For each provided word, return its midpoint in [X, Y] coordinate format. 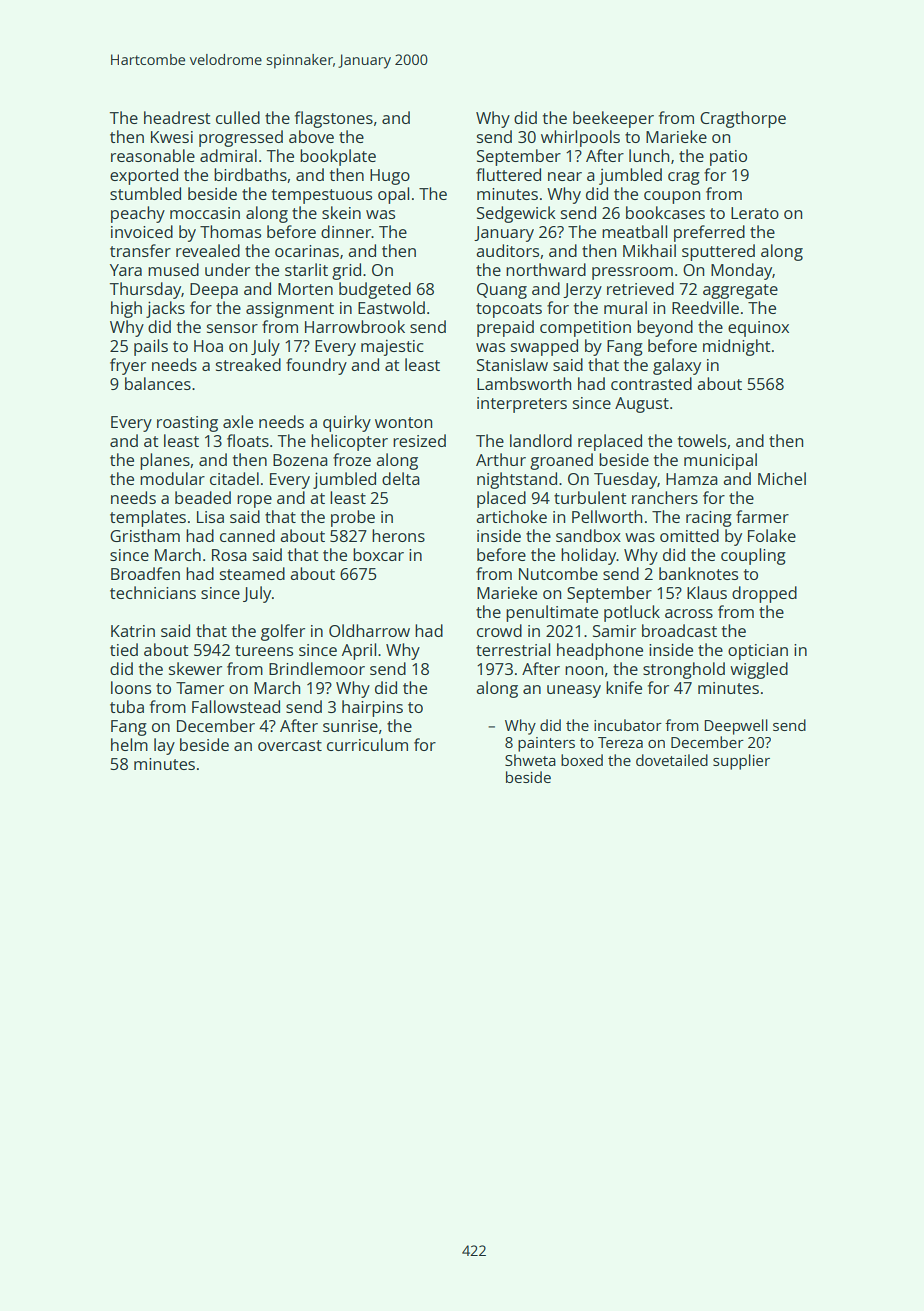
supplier [741, 762]
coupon [672, 197]
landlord [541, 440]
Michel [782, 478]
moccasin [205, 213]
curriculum [367, 744]
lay [164, 746]
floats [248, 440]
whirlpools [580, 138]
